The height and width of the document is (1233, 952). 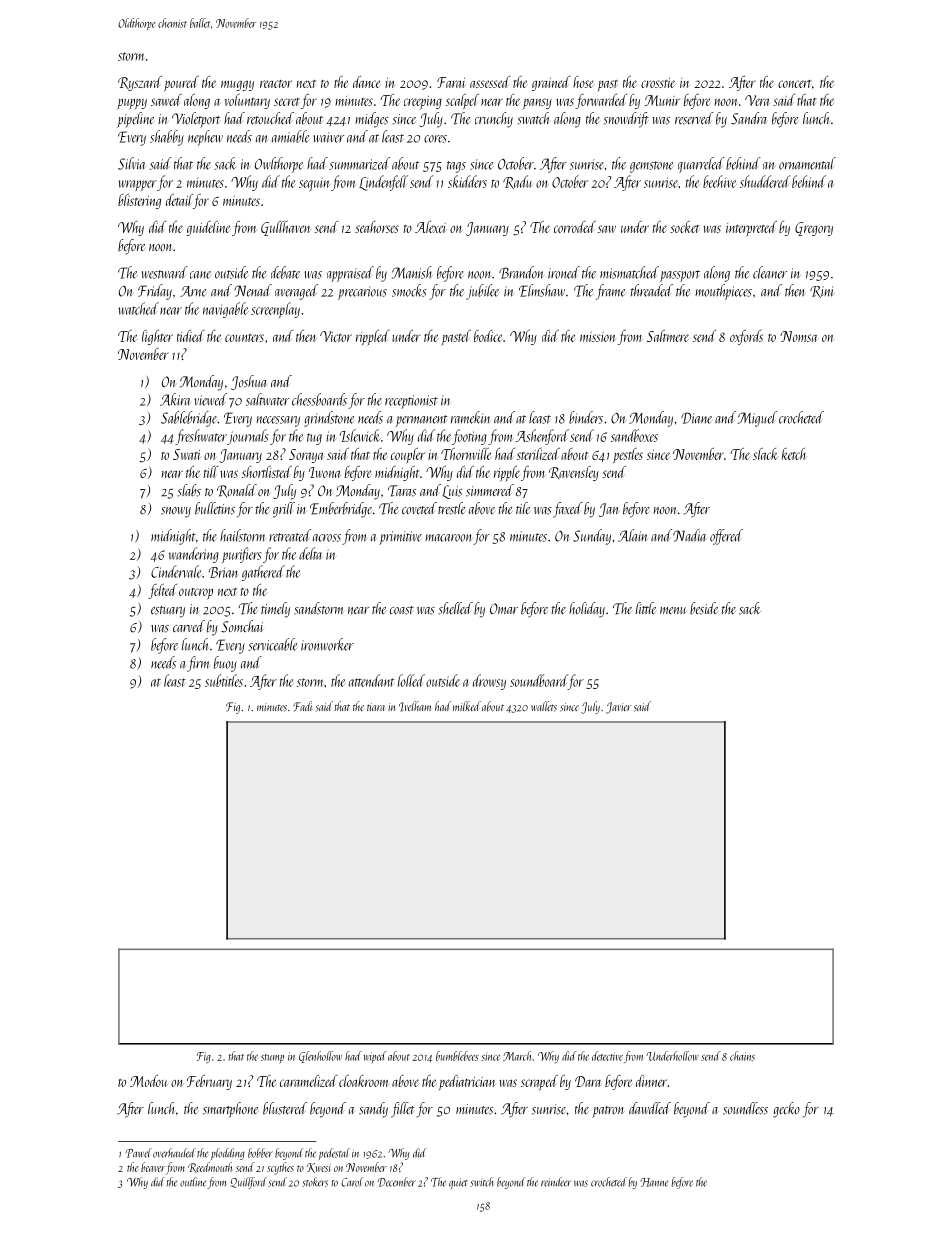 What do you see at coordinates (618, 708) in the document?
I see `Javier` at bounding box center [618, 708].
